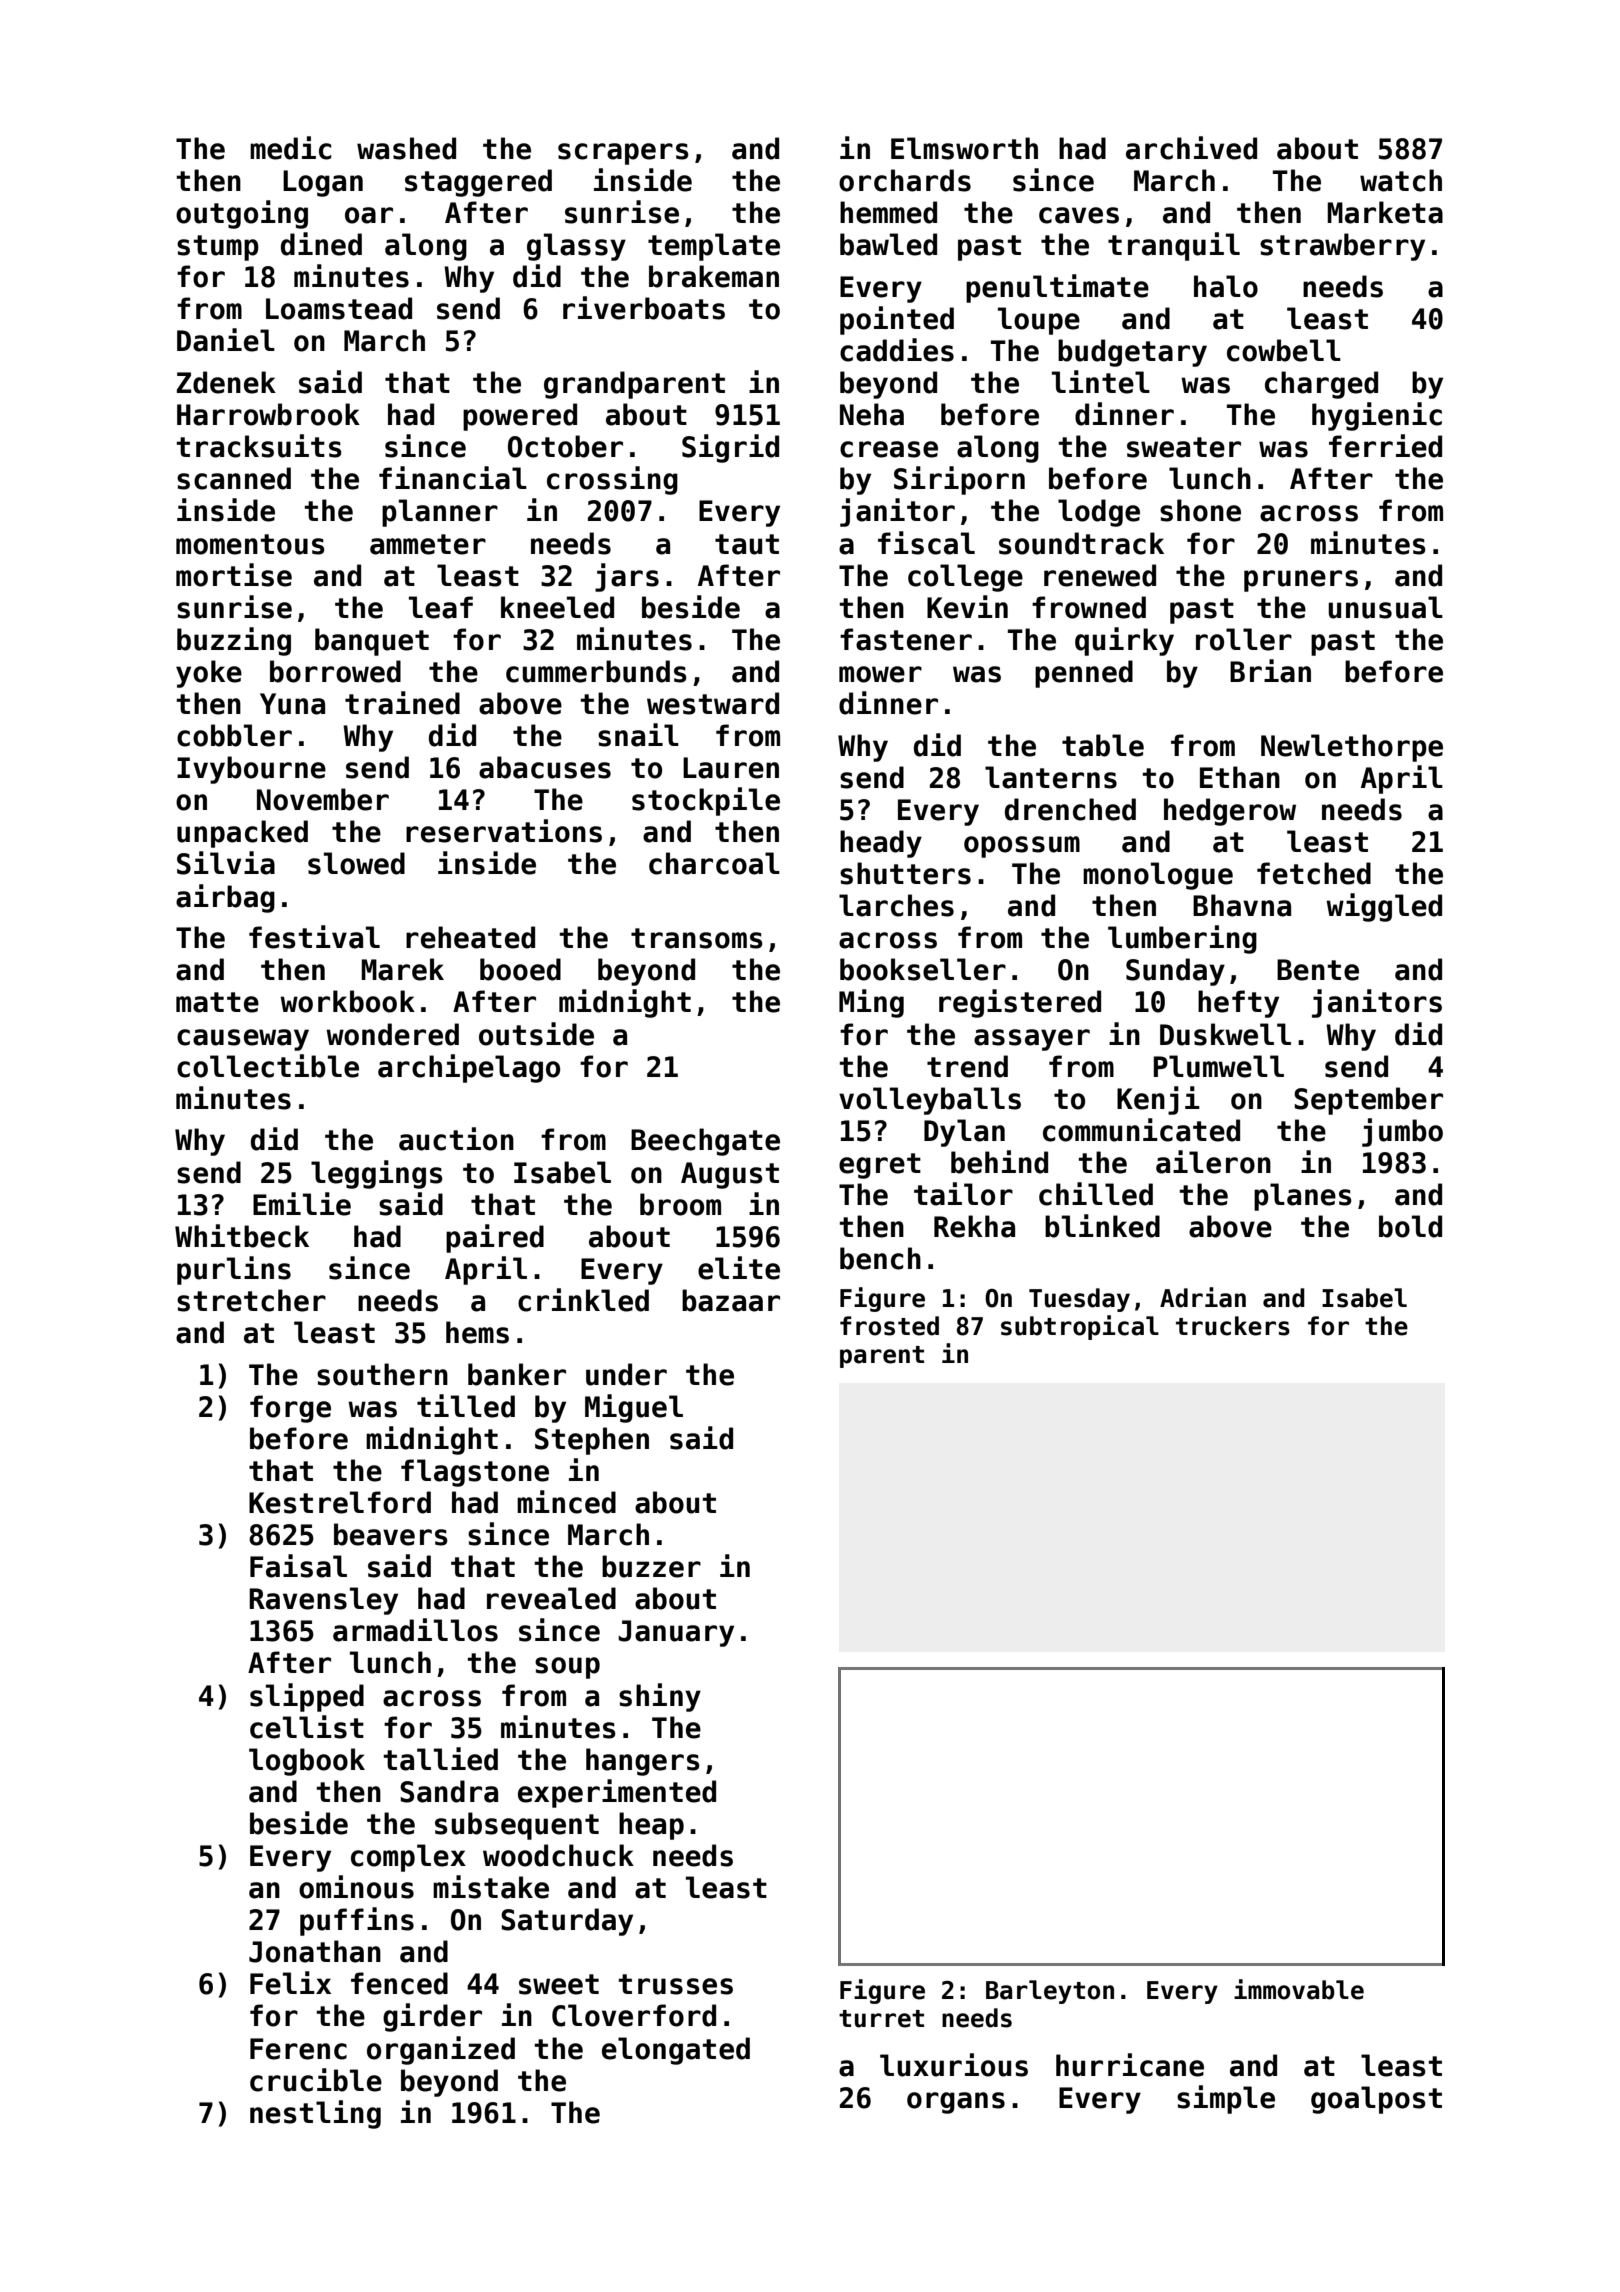  I want to click on Daniel, so click(226, 340).
